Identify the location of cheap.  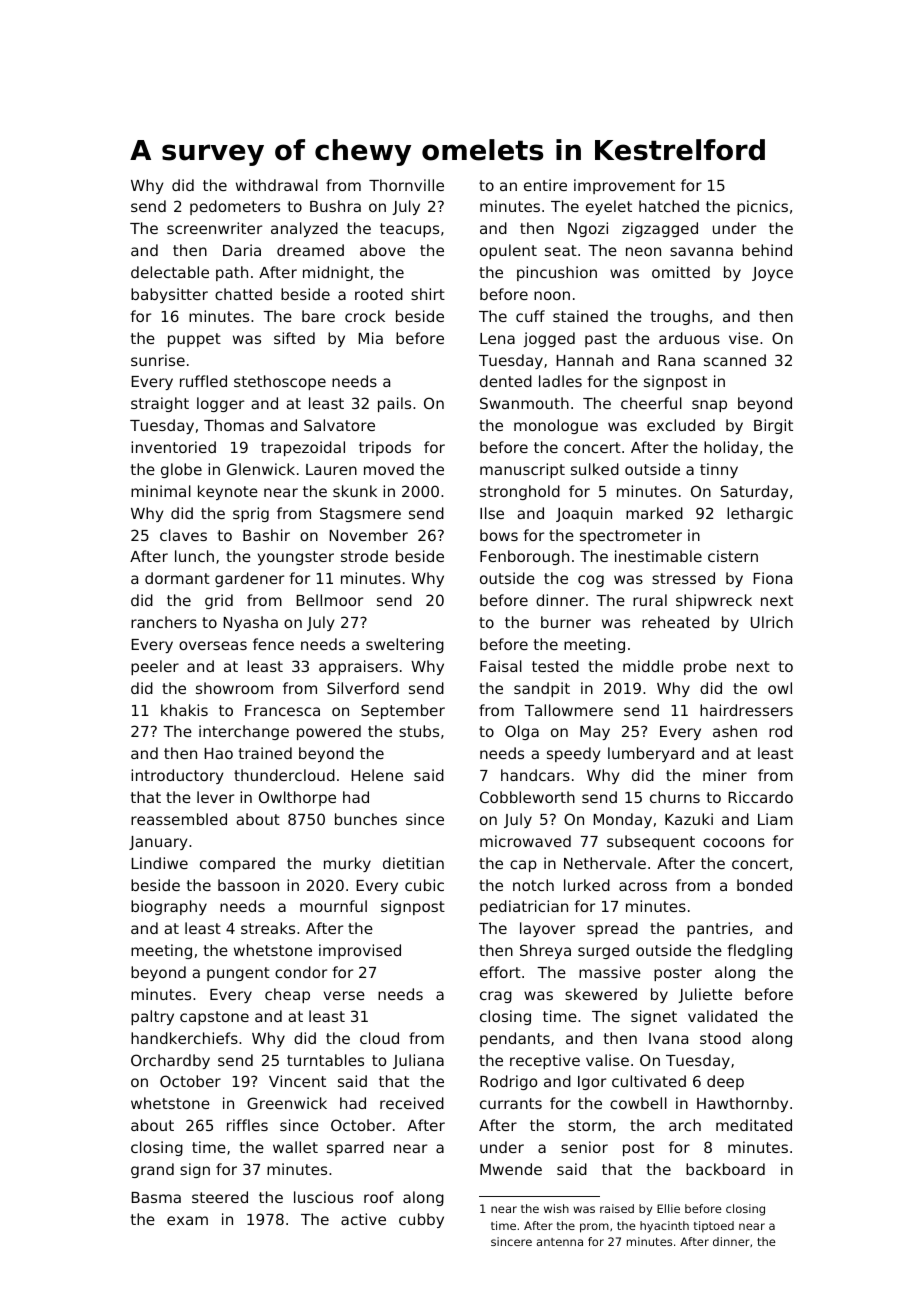
(287, 995).
